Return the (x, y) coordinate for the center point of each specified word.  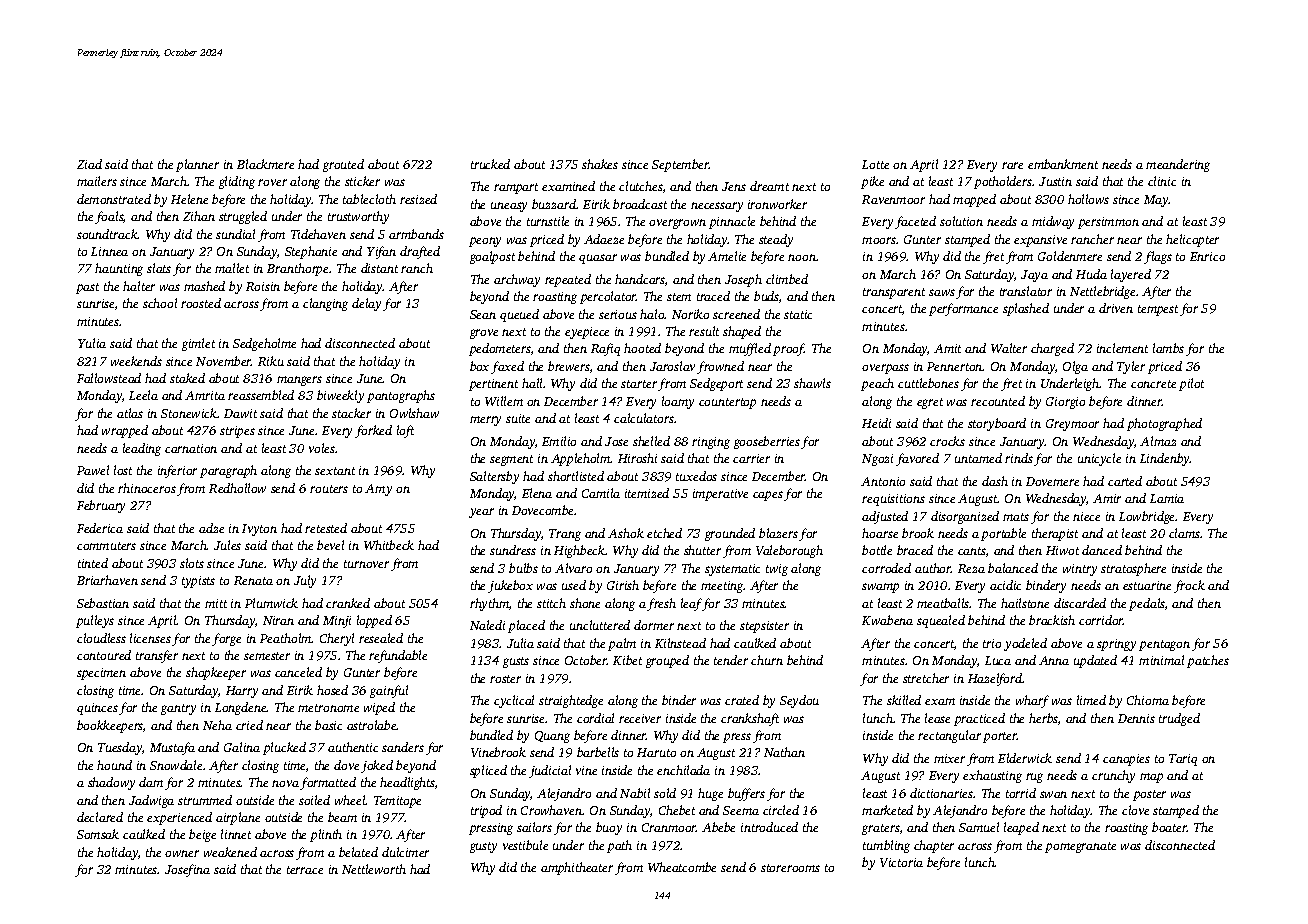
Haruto (656, 752)
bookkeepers (110, 726)
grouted (343, 165)
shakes (600, 164)
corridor (1101, 620)
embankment (1063, 164)
